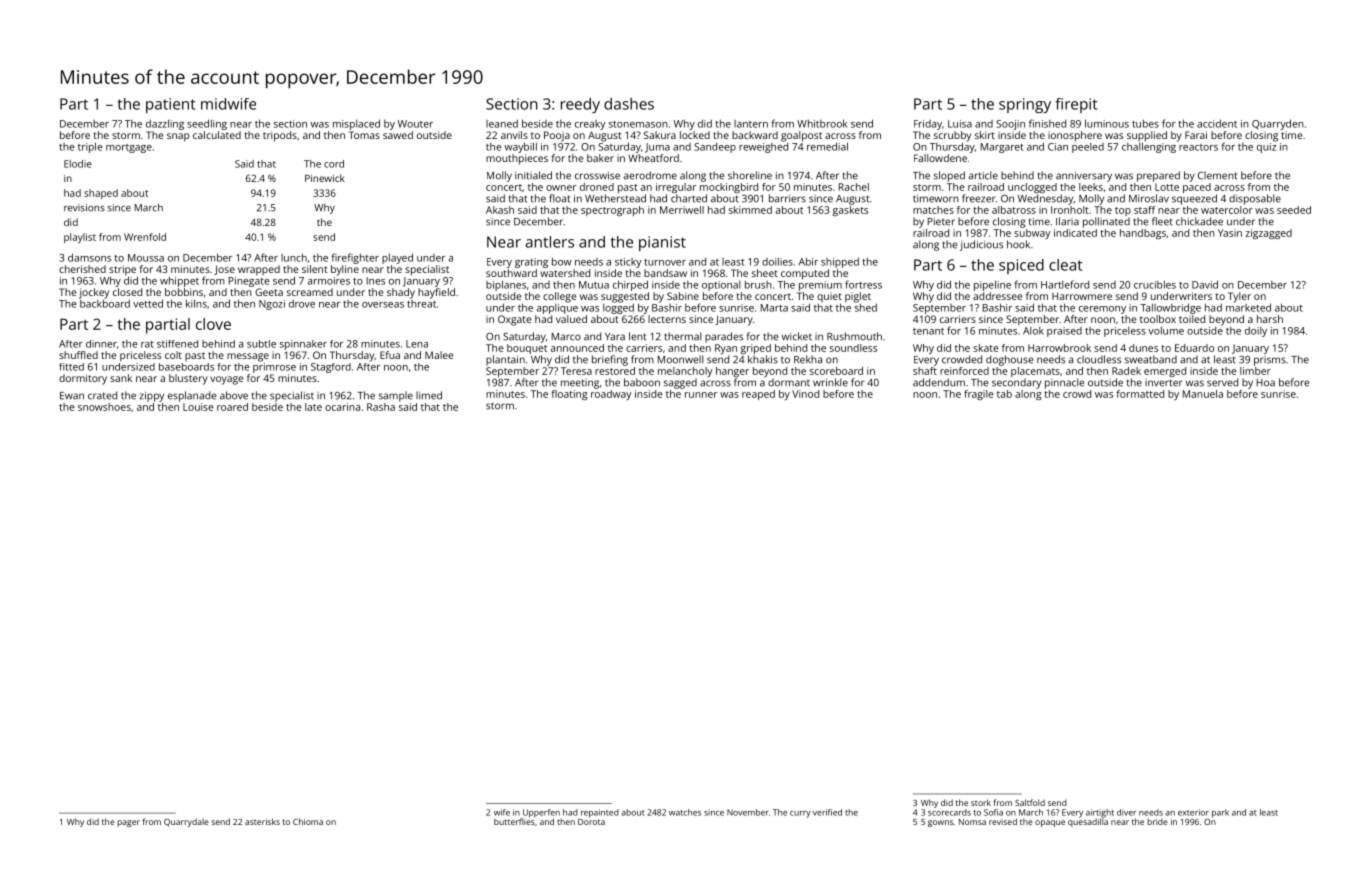  Describe the element at coordinates (591, 822) in the image. I see `Dorota` at that location.
